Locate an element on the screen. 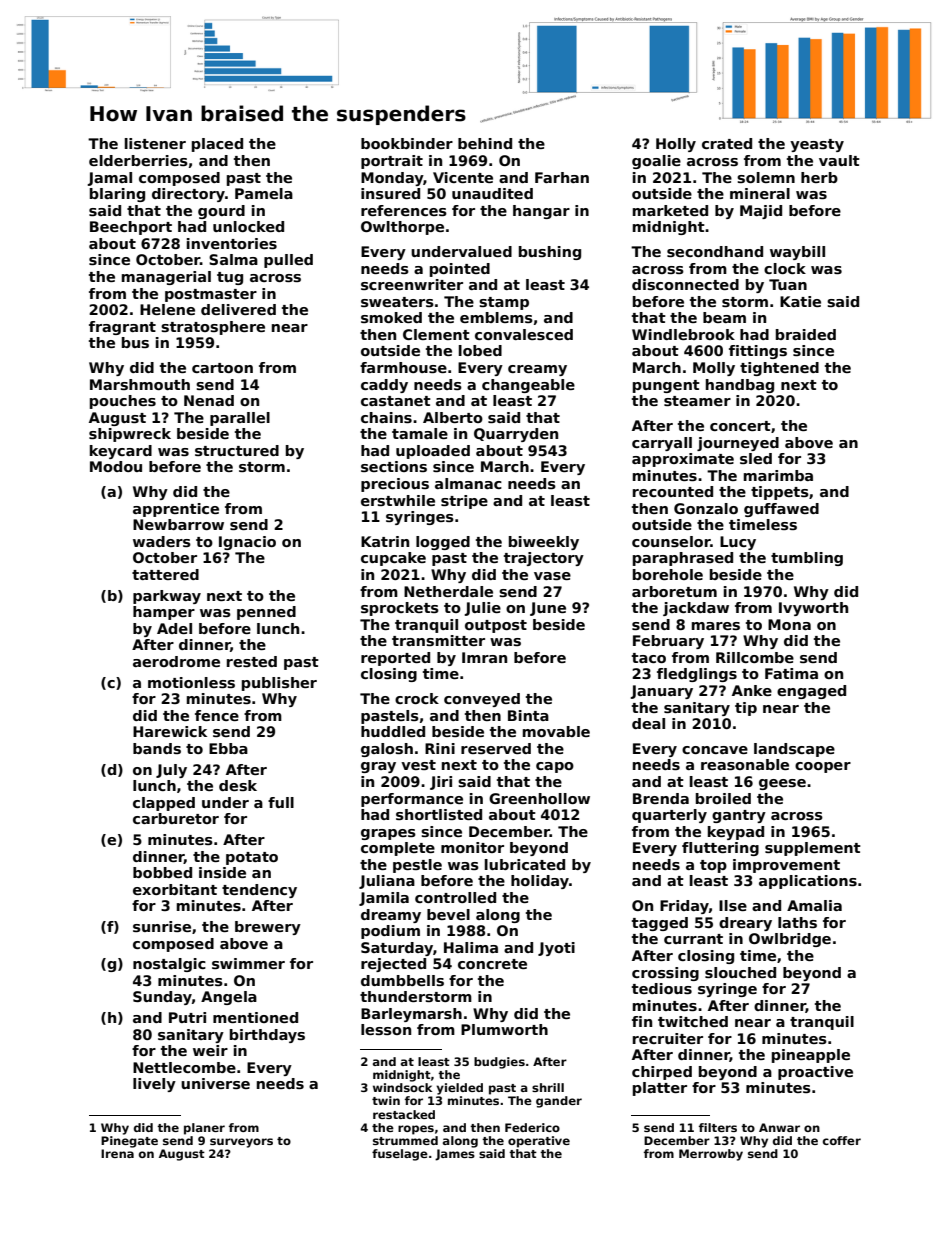  Owlthorpe is located at coordinates (402, 228).
